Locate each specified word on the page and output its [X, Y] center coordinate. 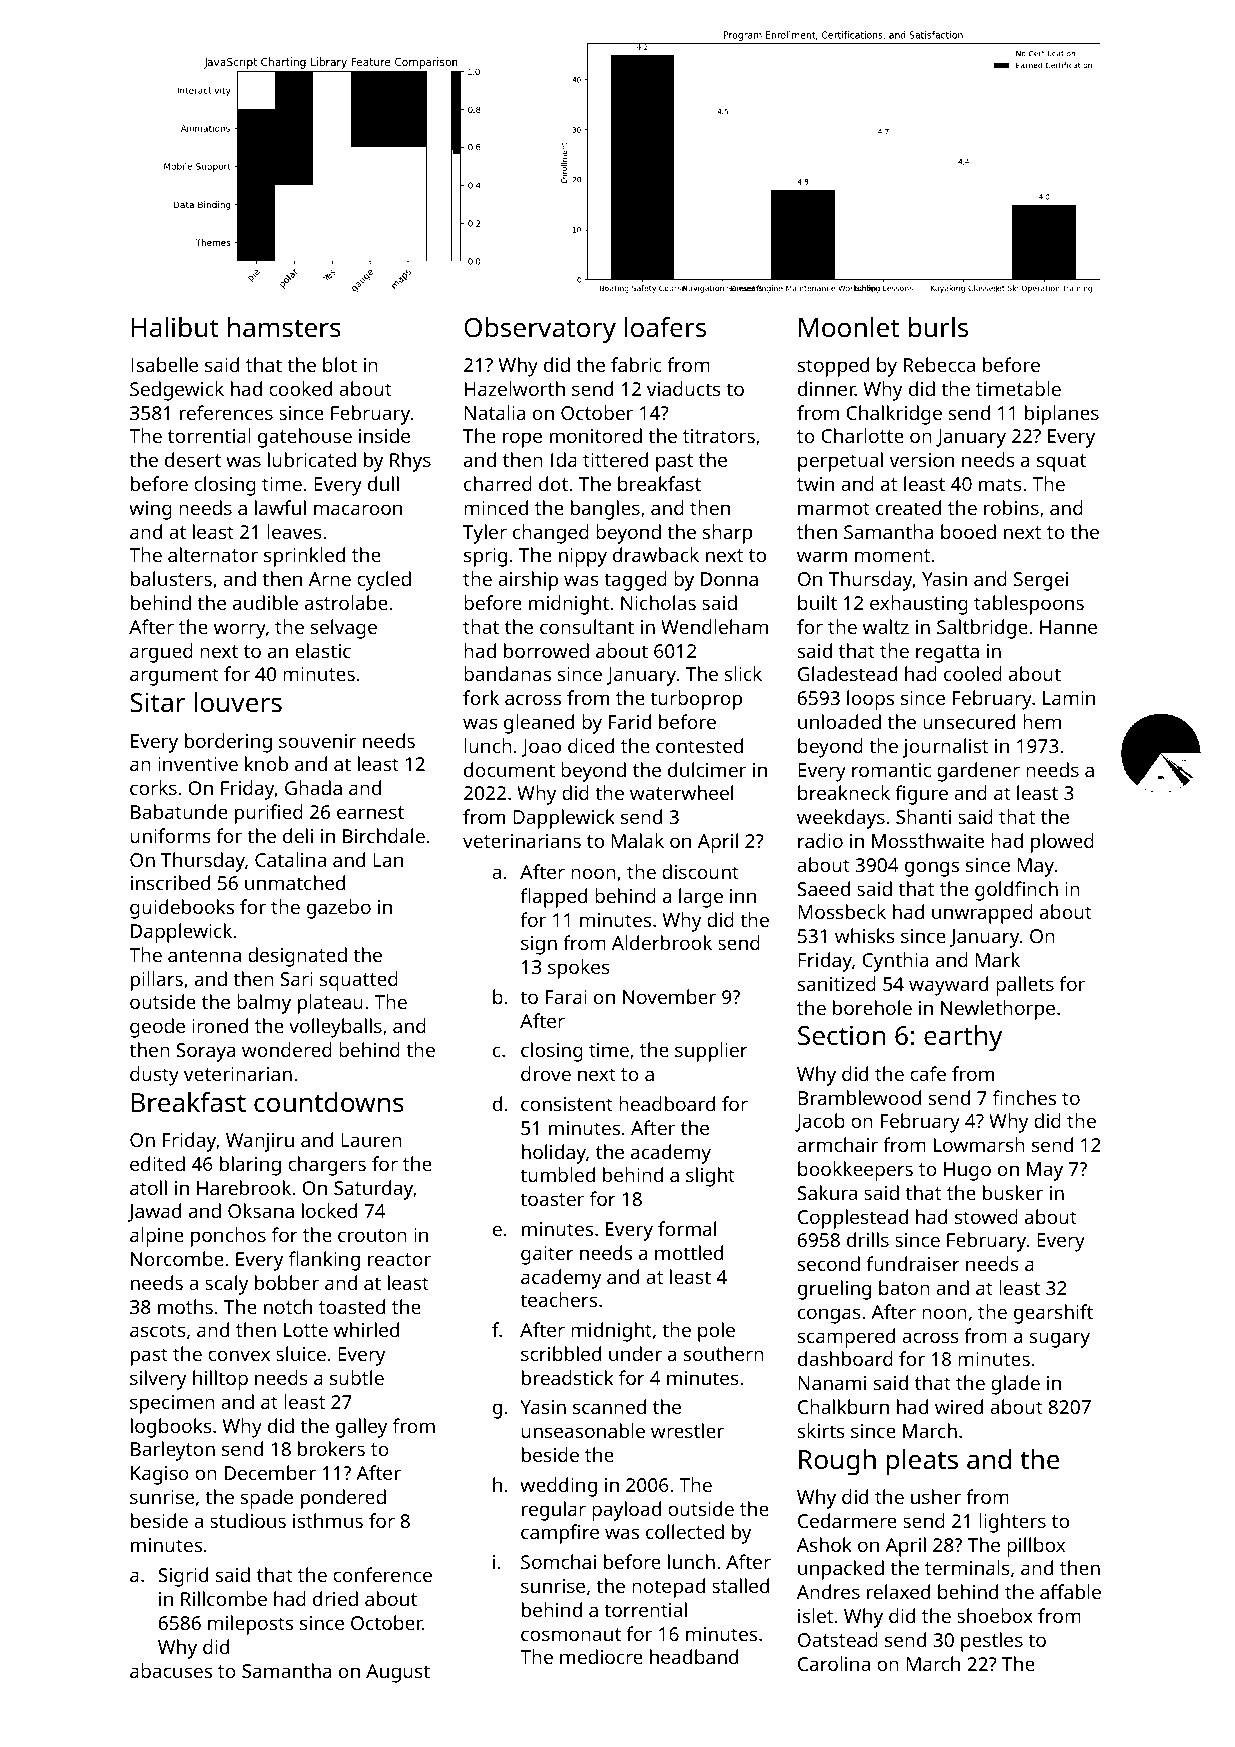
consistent [567, 1104]
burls [938, 327]
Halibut [175, 327]
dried [335, 1598]
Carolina [834, 1663]
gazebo [339, 909]
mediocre [601, 1656]
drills [868, 1239]
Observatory [540, 330]
